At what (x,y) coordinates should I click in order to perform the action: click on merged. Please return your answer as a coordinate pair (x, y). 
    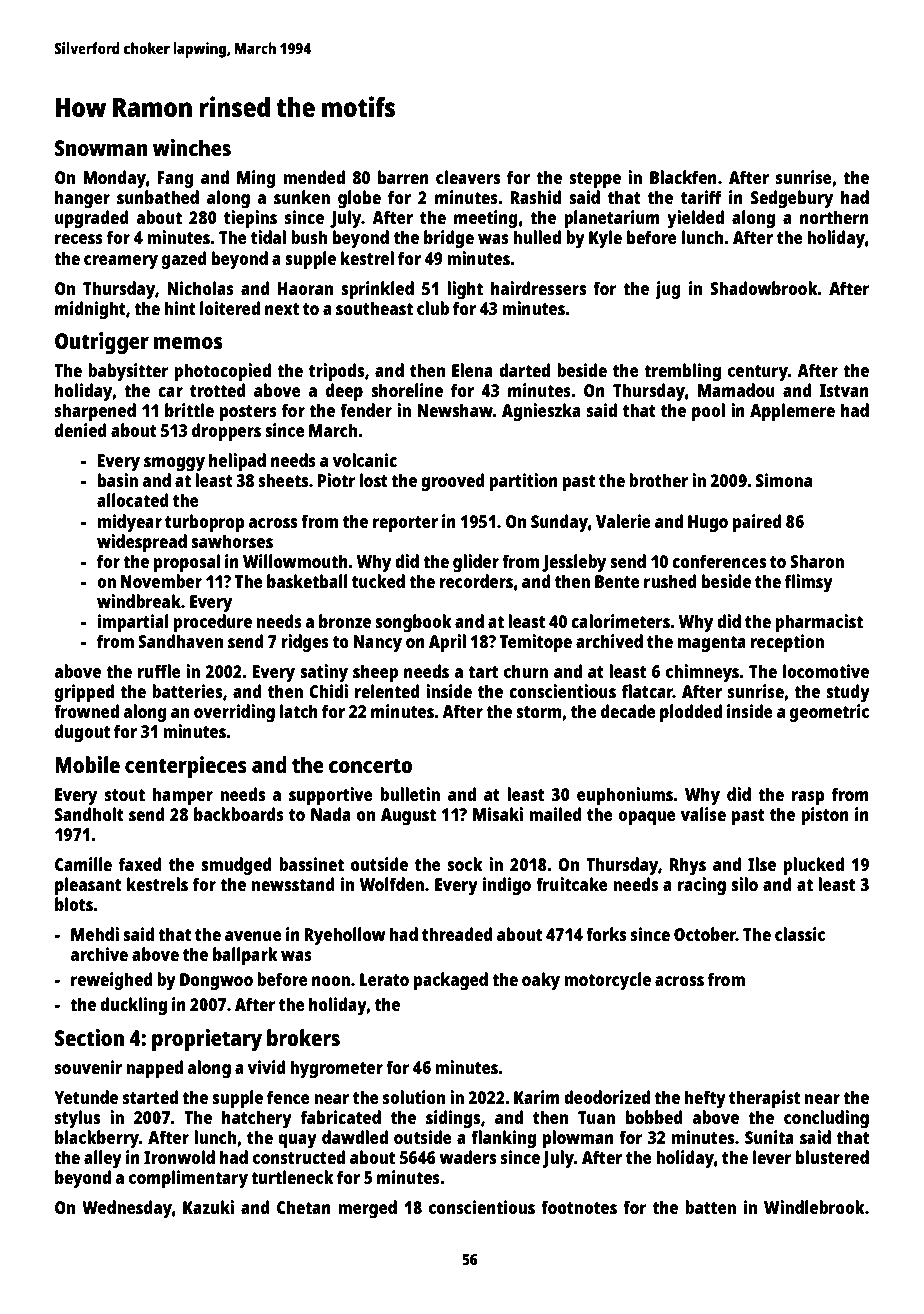
    Looking at the image, I should click on (367, 1209).
